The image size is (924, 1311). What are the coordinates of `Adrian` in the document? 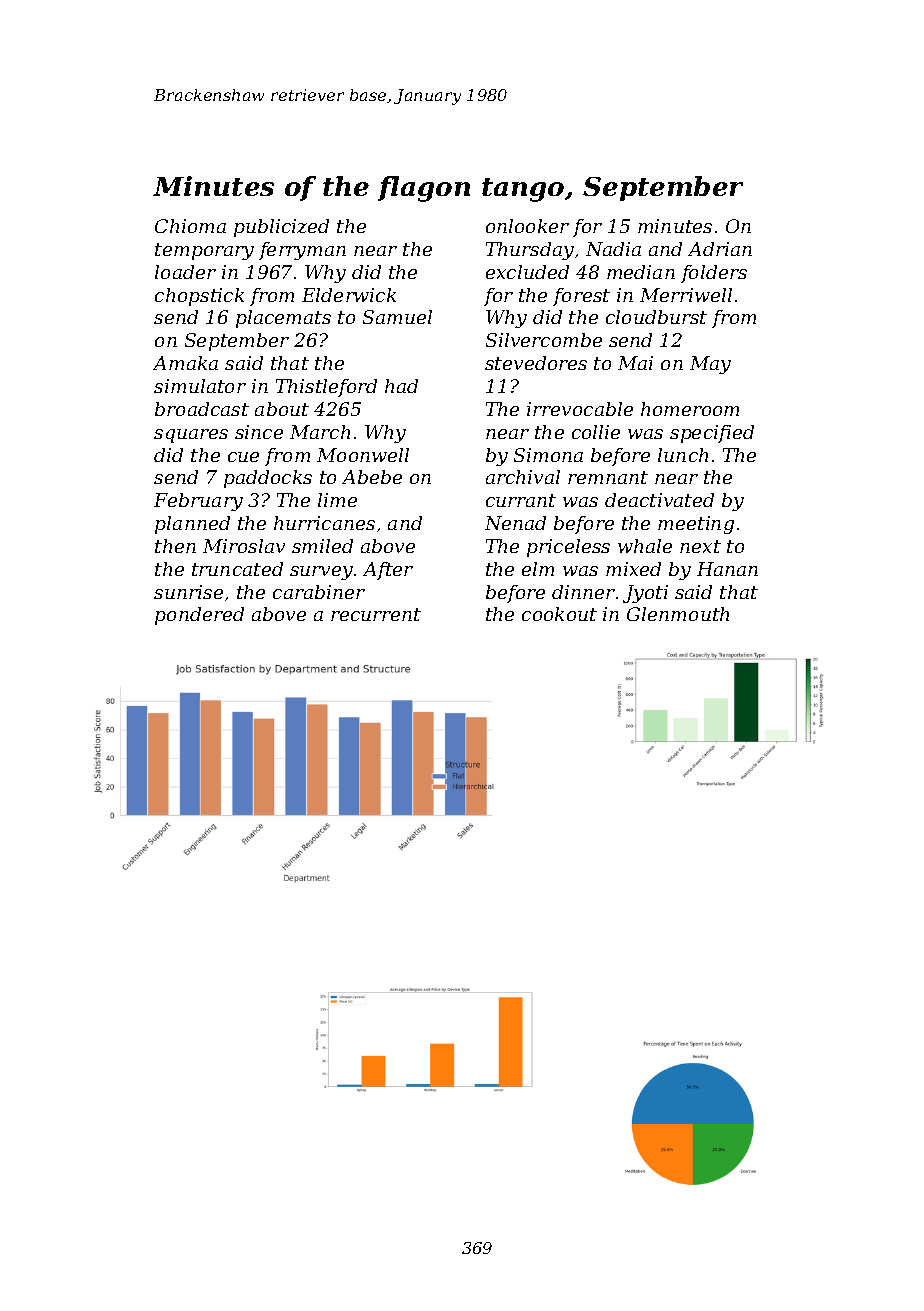 It's located at (720, 249).
